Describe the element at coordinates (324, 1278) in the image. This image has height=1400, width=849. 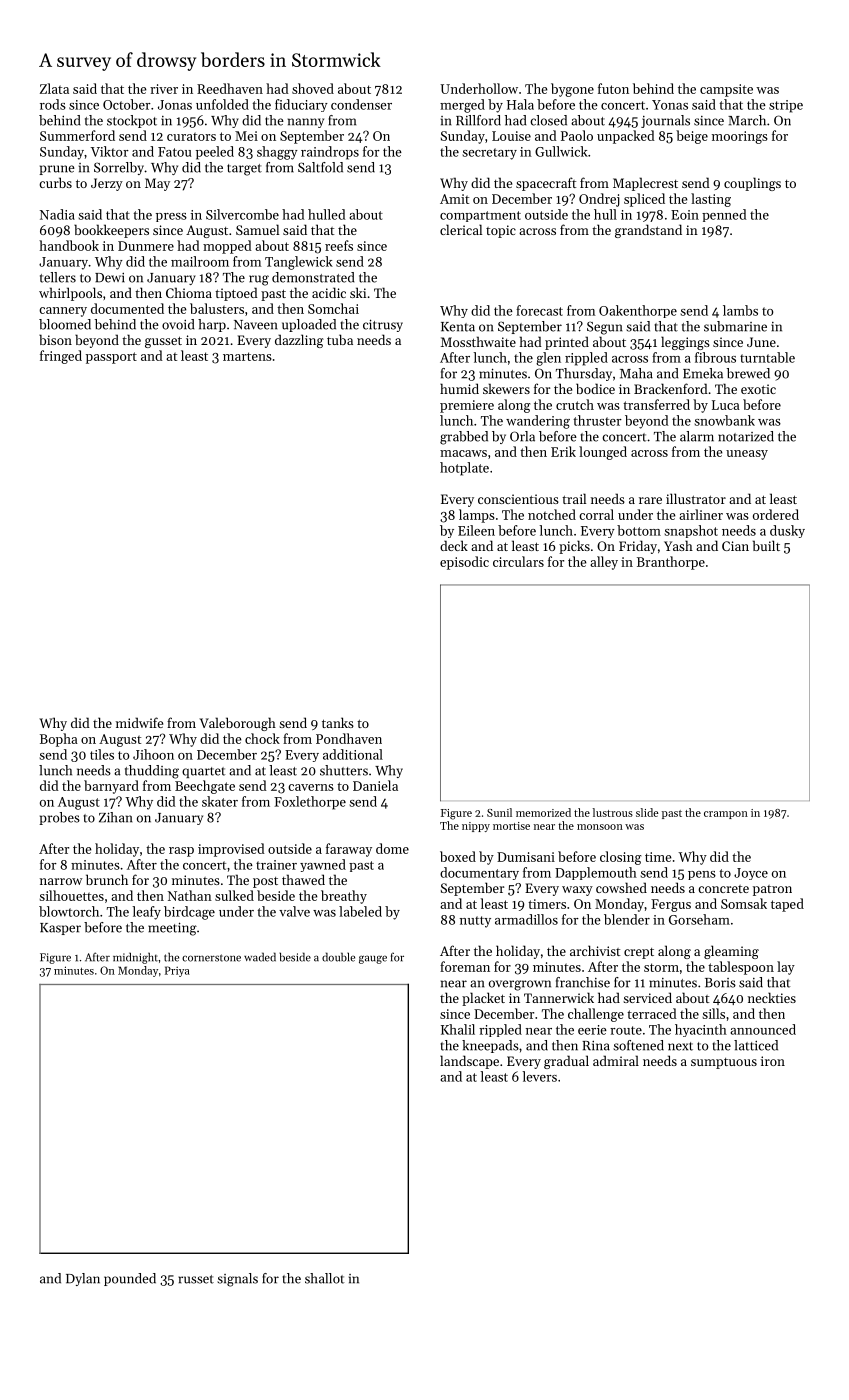
I see `shallot` at that location.
